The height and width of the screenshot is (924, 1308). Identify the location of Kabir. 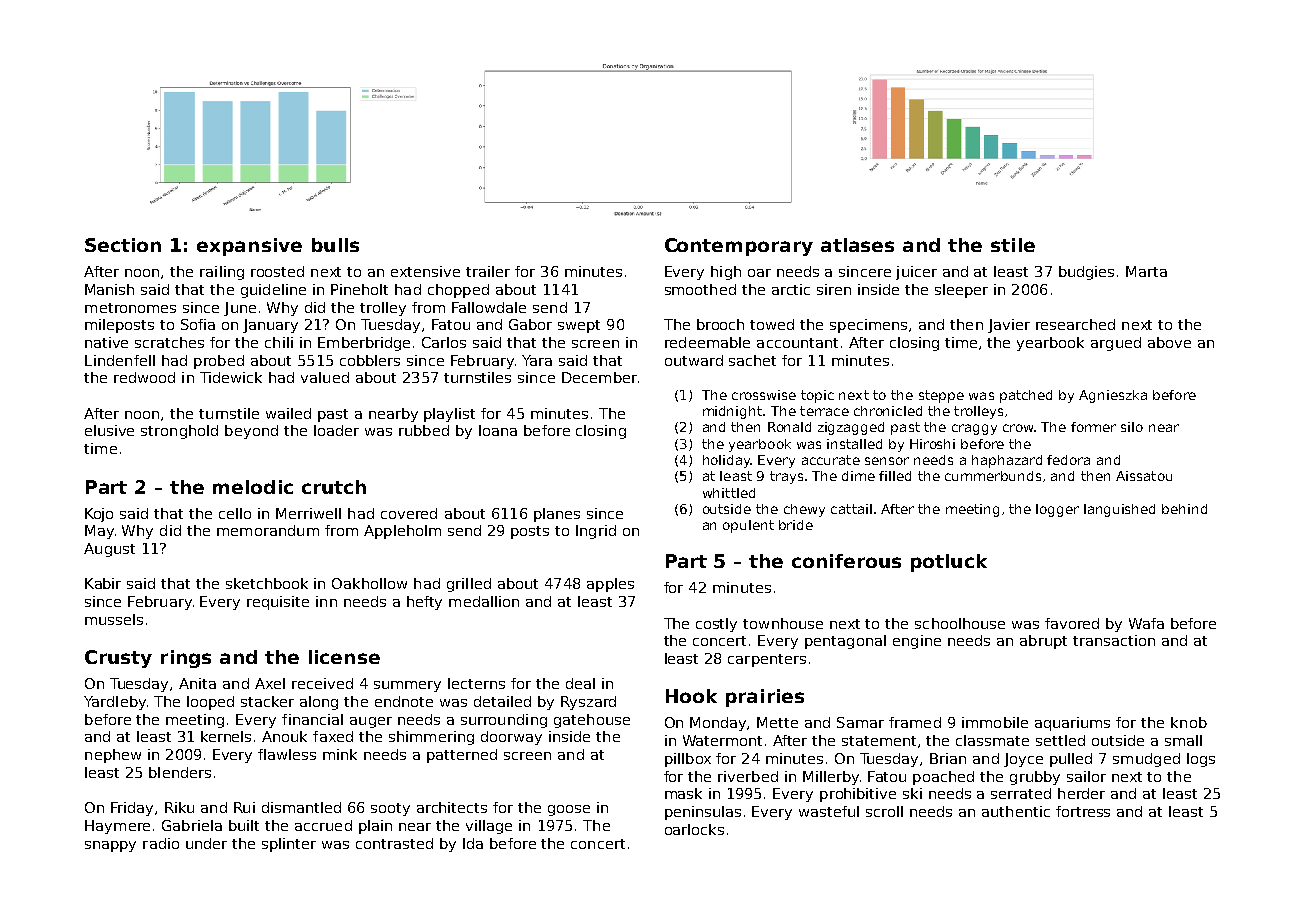
(103, 583).
